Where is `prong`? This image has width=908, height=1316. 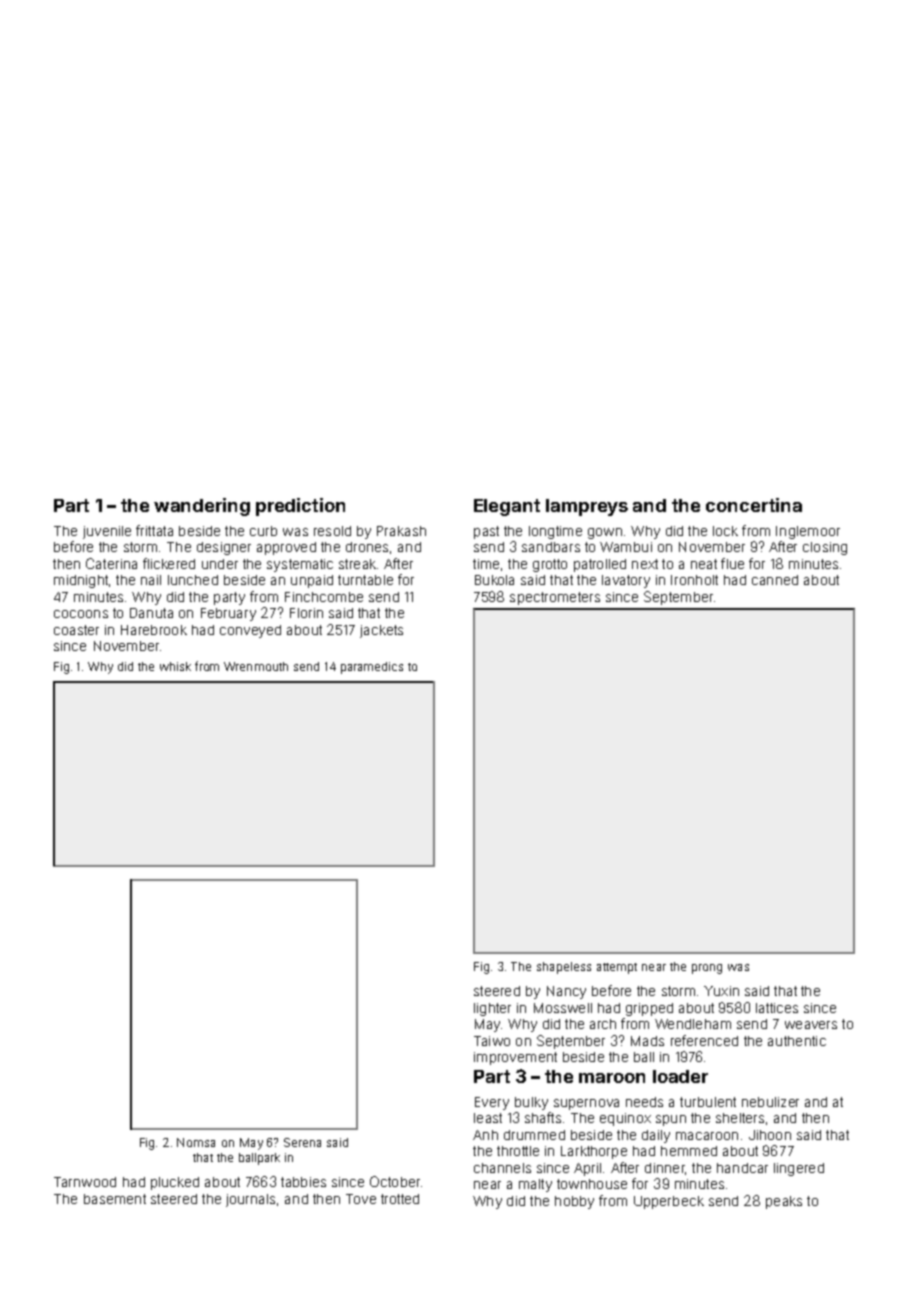
prong is located at coordinates (707, 969).
